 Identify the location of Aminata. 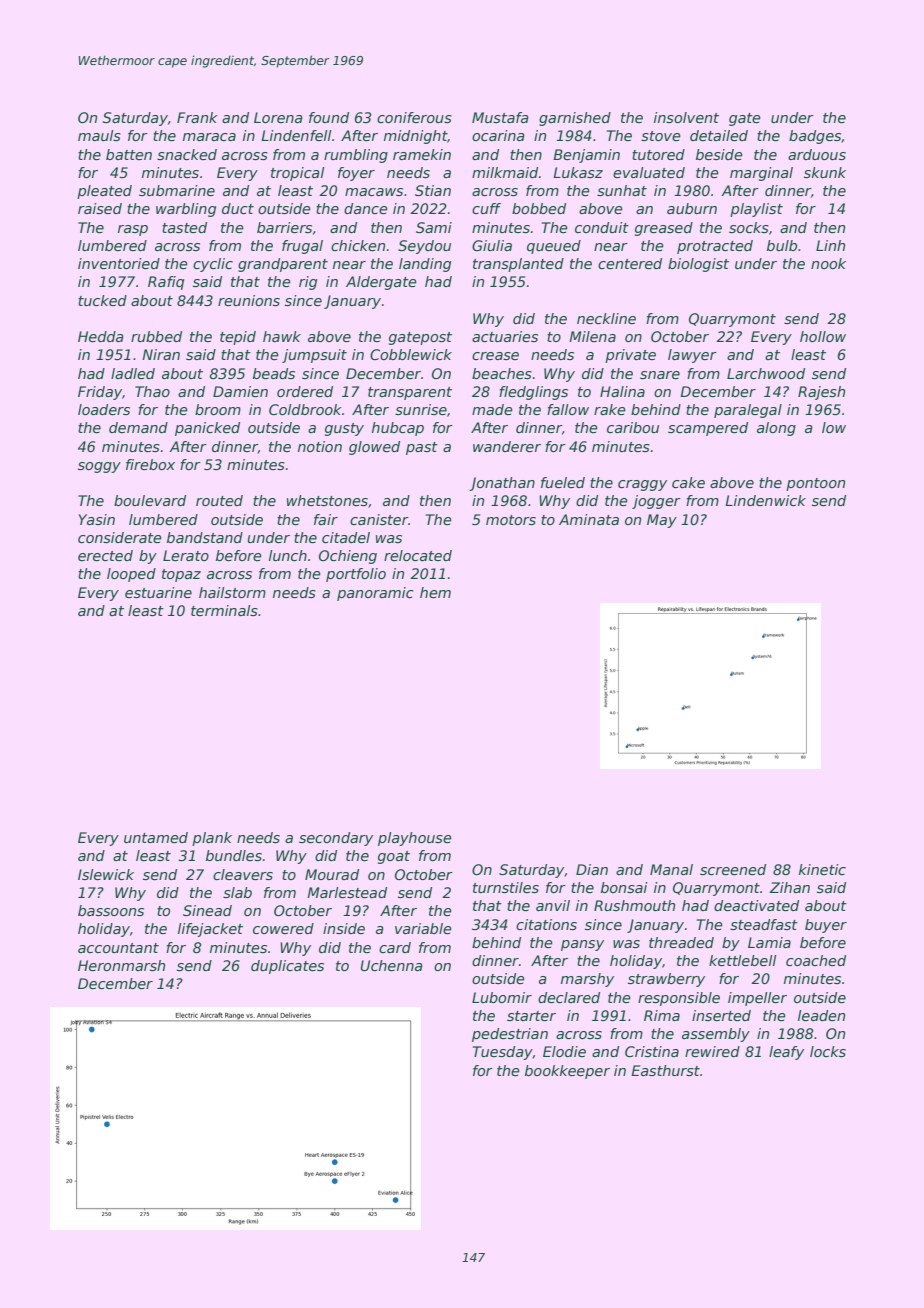
(589, 519).
